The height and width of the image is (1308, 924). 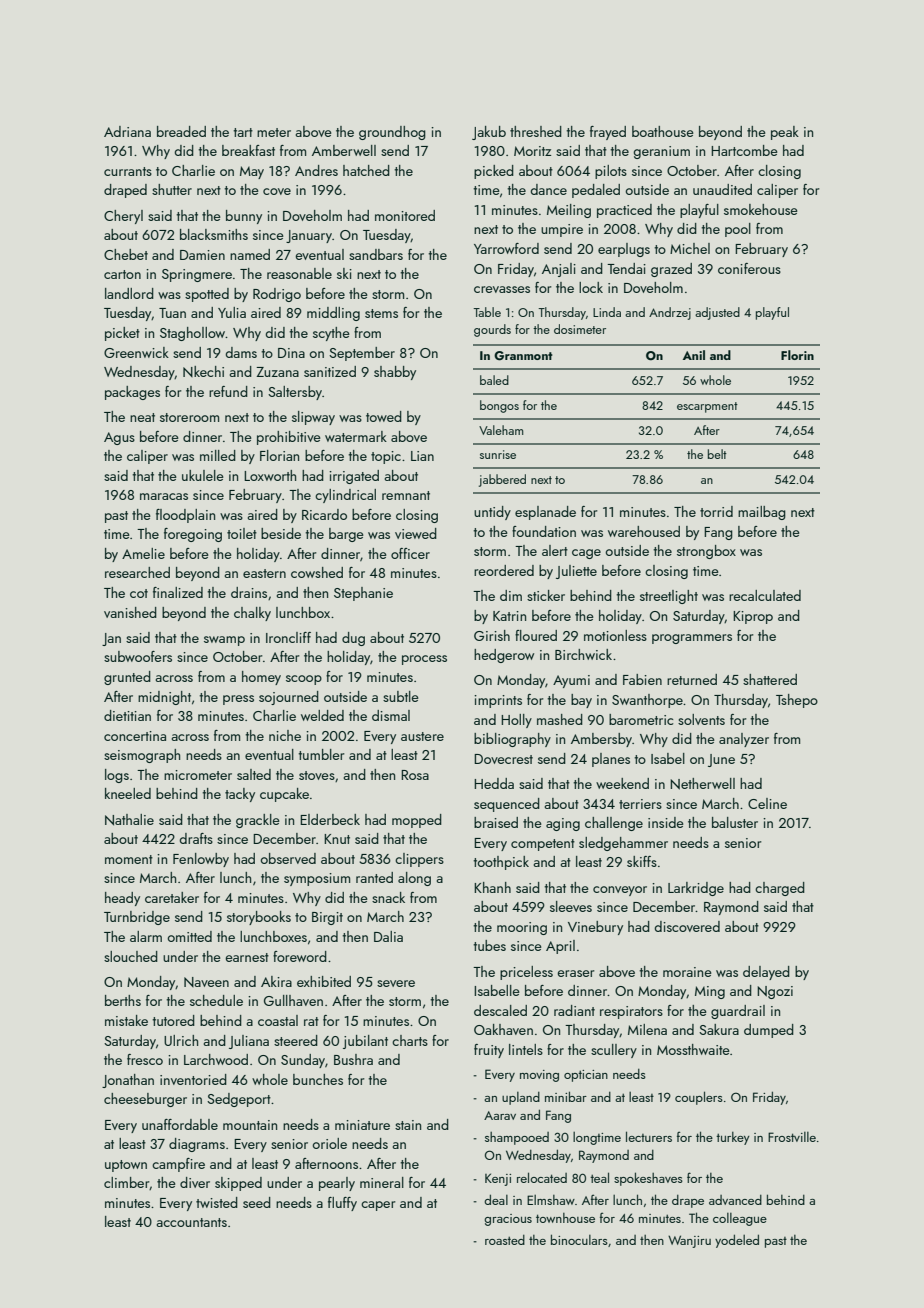 What do you see at coordinates (499, 406) in the image?
I see `bongos` at bounding box center [499, 406].
